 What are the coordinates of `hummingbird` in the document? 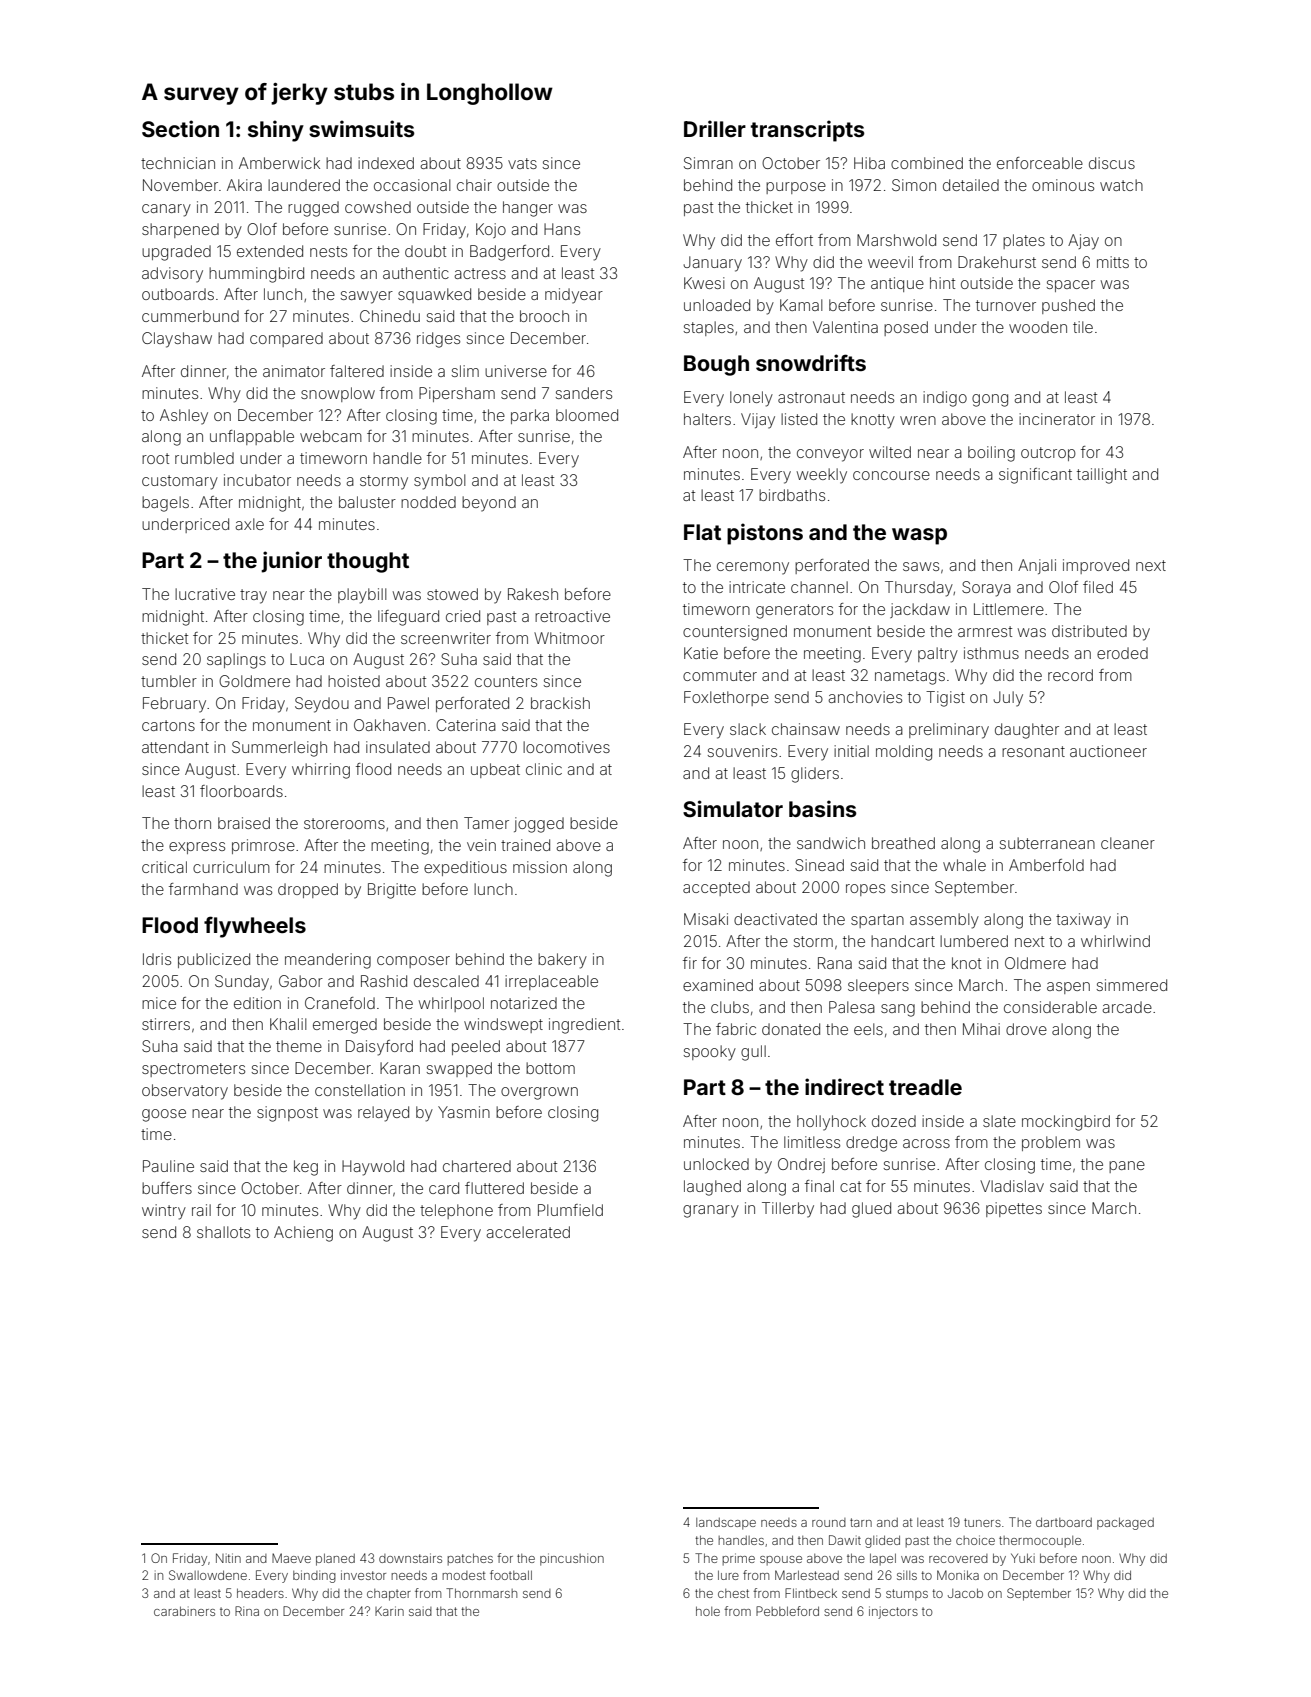 It's located at (256, 275).
